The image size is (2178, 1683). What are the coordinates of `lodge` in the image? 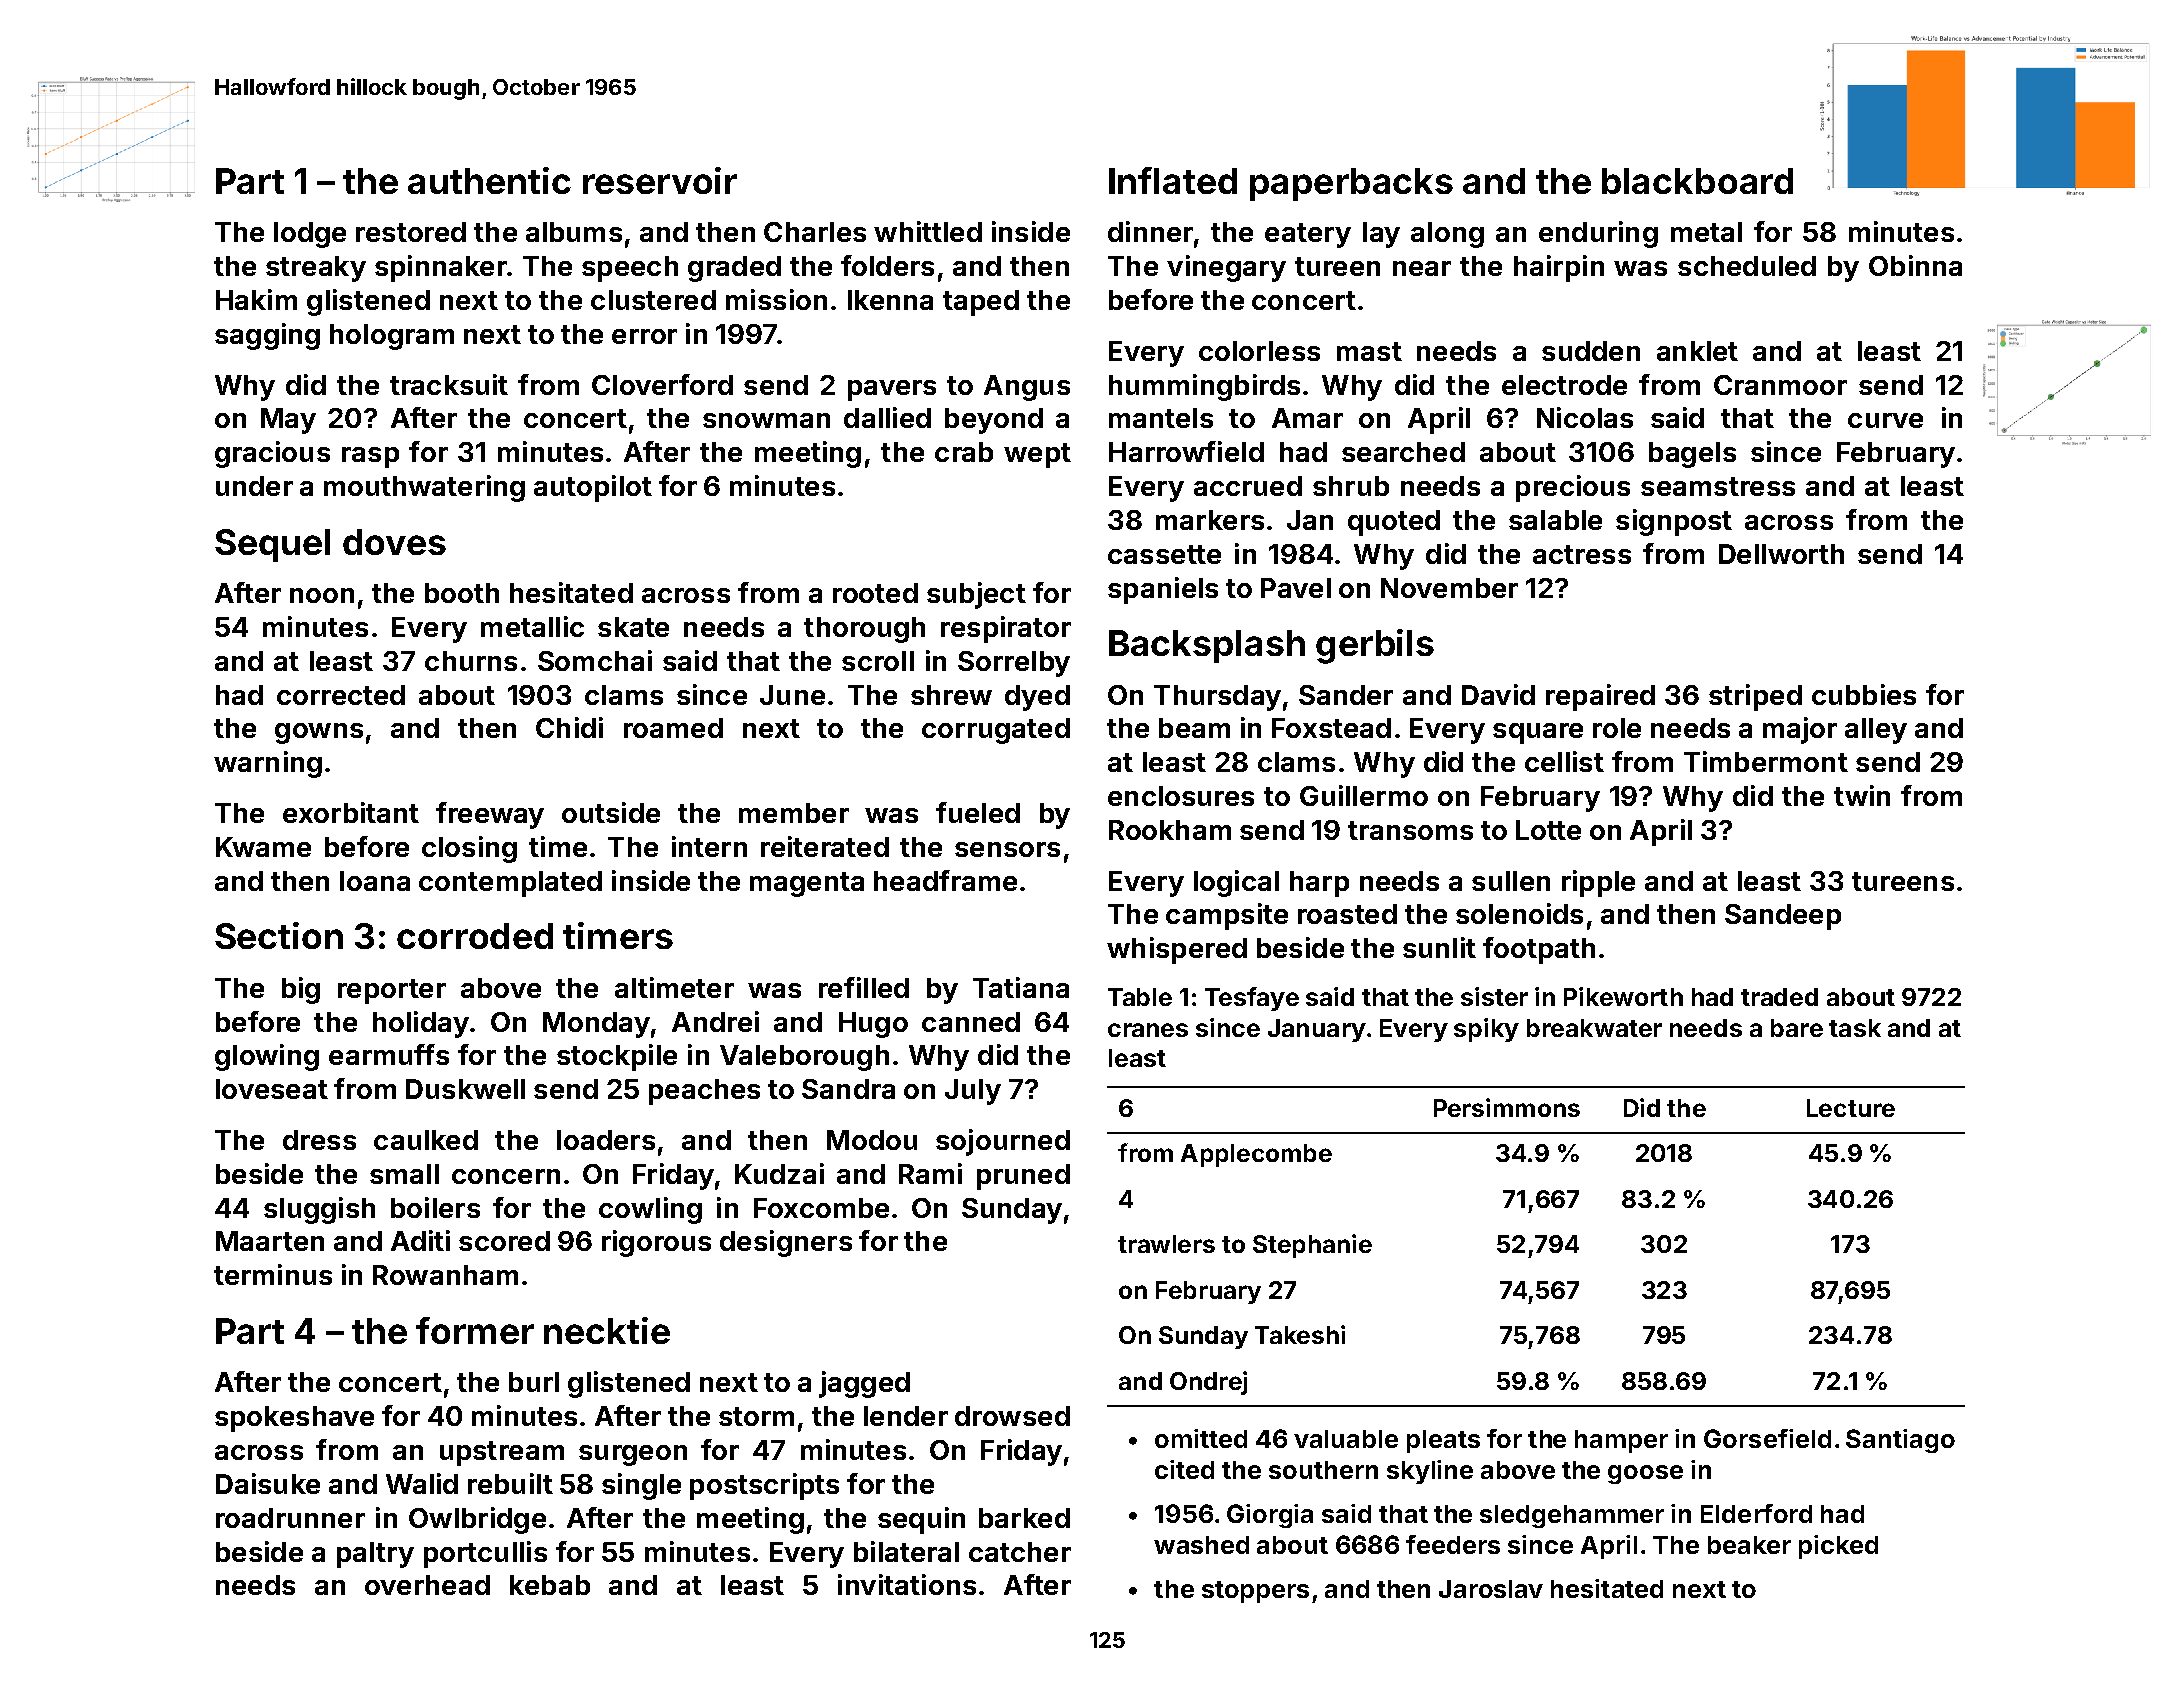 It's located at (310, 235).
